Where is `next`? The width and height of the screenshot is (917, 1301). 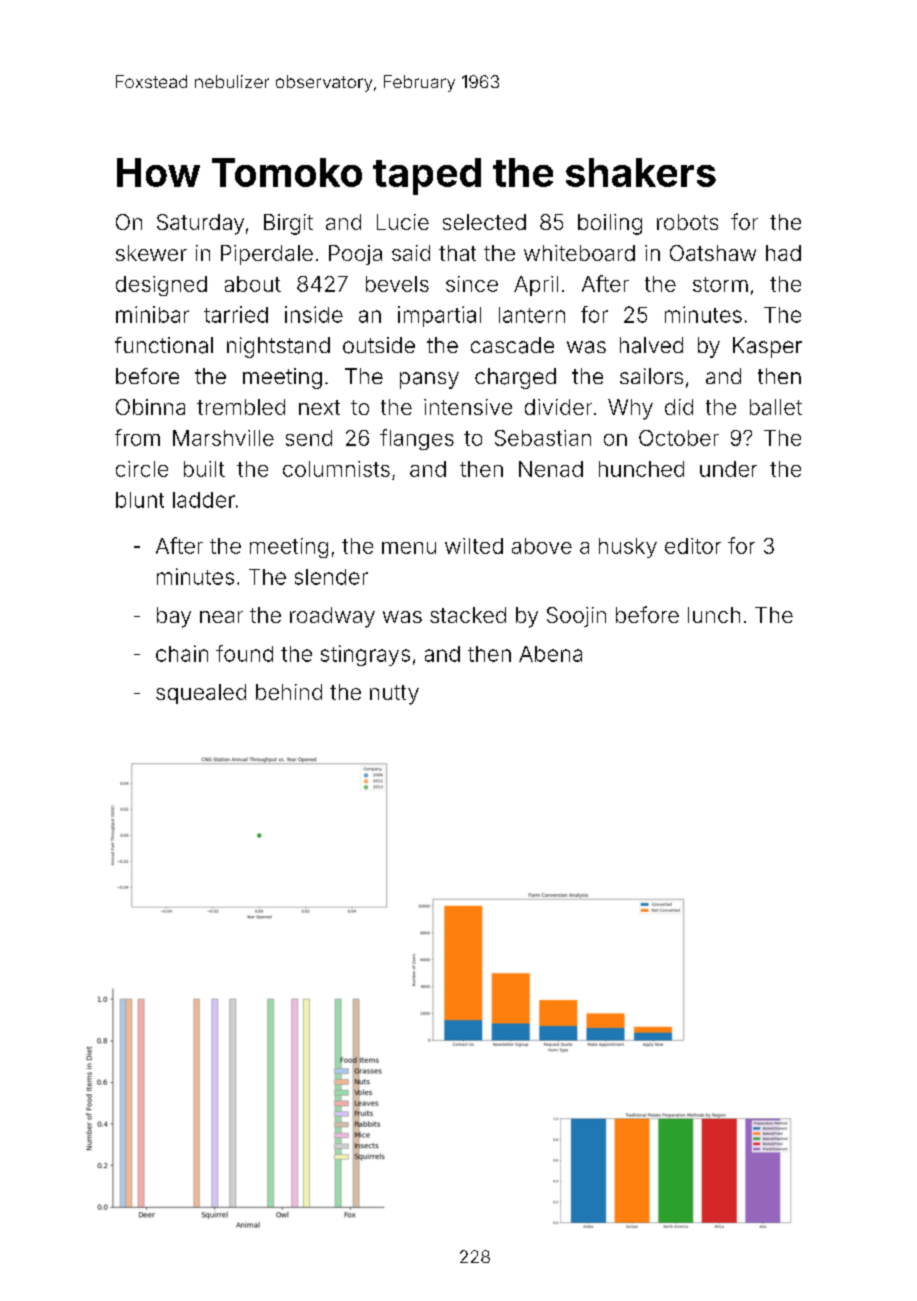 next is located at coordinates (319, 407).
